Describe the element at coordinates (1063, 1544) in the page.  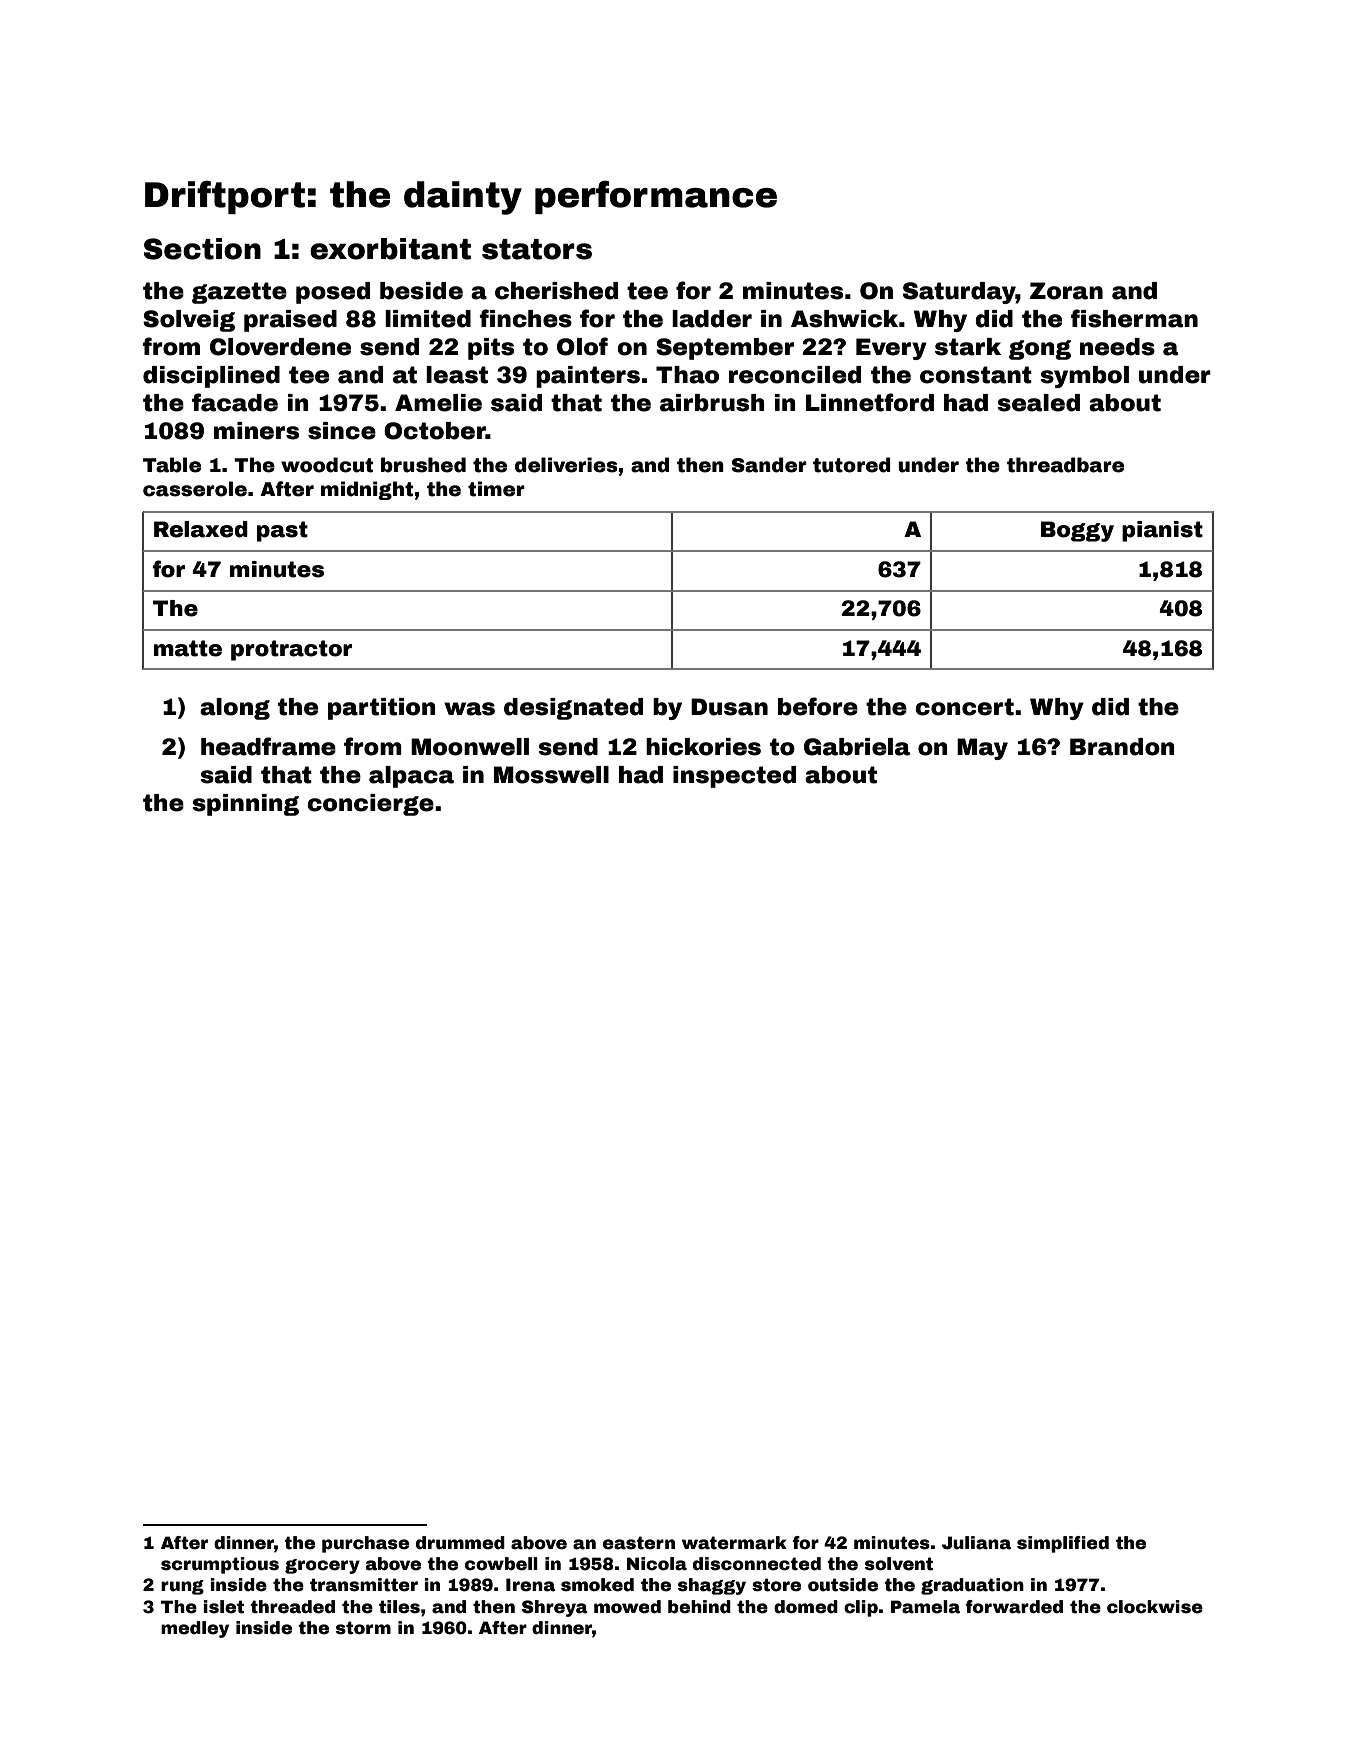
I see `simplified` at that location.
